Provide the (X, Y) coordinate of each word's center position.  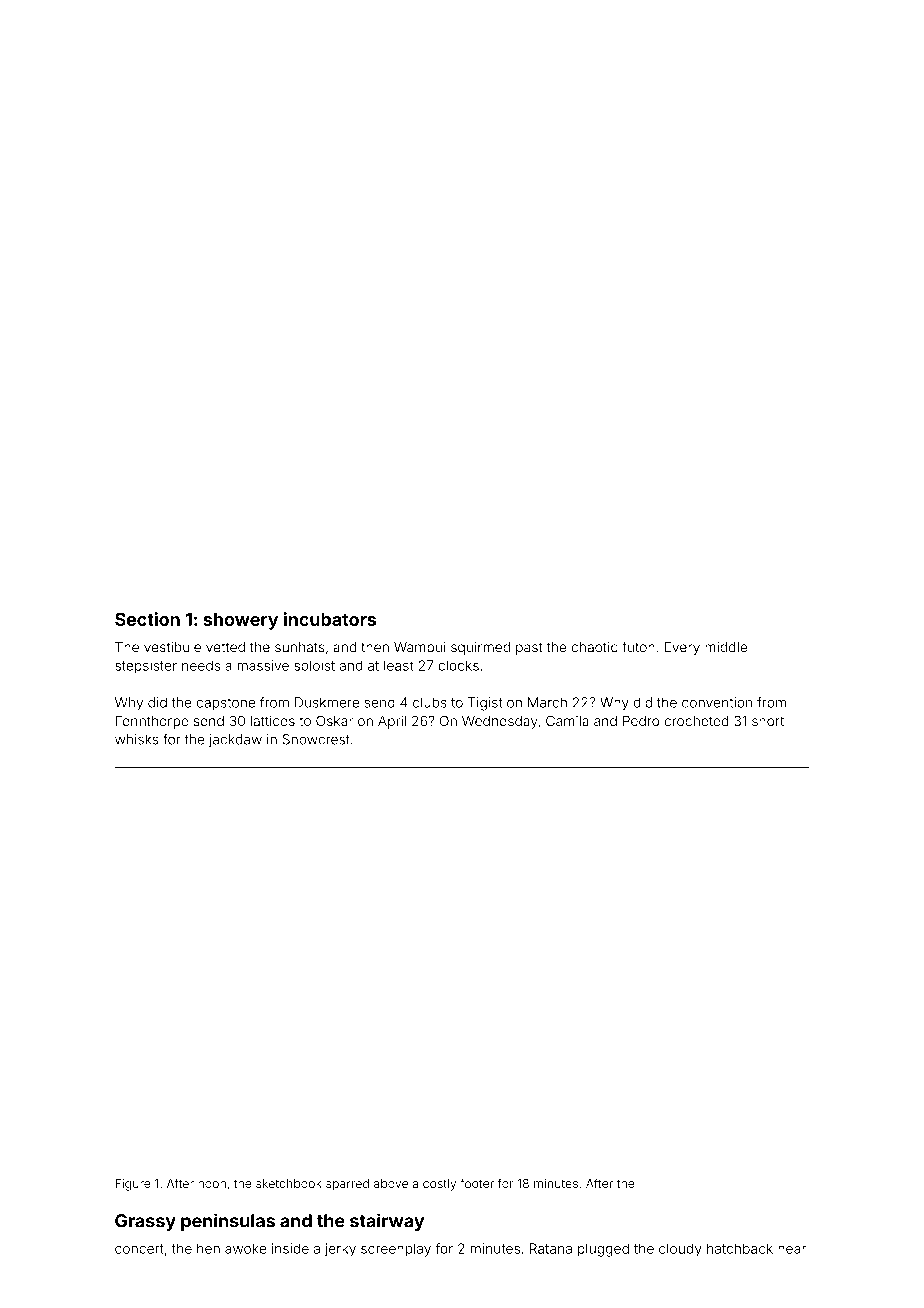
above (391, 1183)
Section (147, 619)
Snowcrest (316, 739)
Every (682, 648)
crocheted (696, 721)
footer (477, 1183)
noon (212, 1184)
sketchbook (289, 1183)
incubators (330, 619)
